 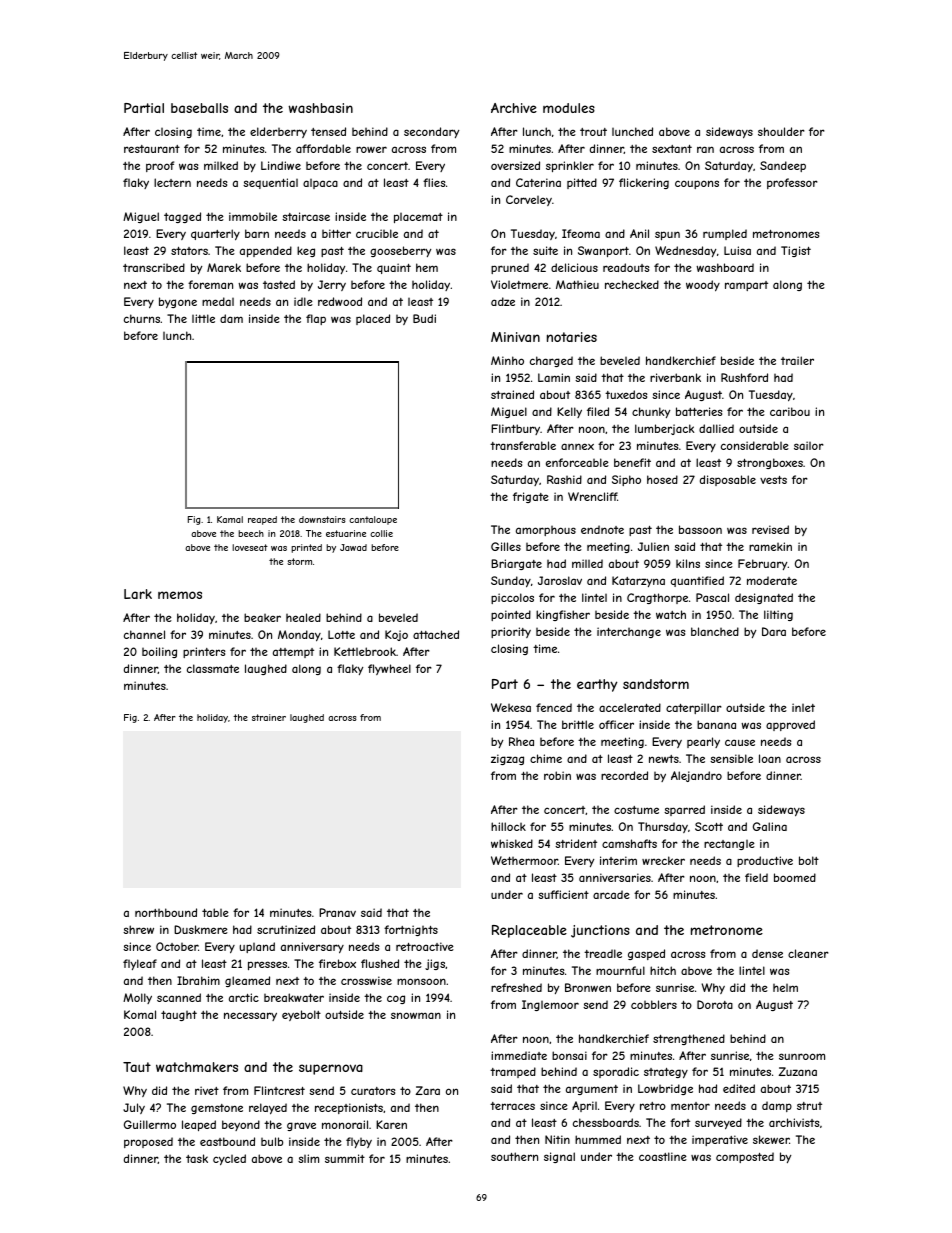 I want to click on Jawad, so click(x=353, y=547).
